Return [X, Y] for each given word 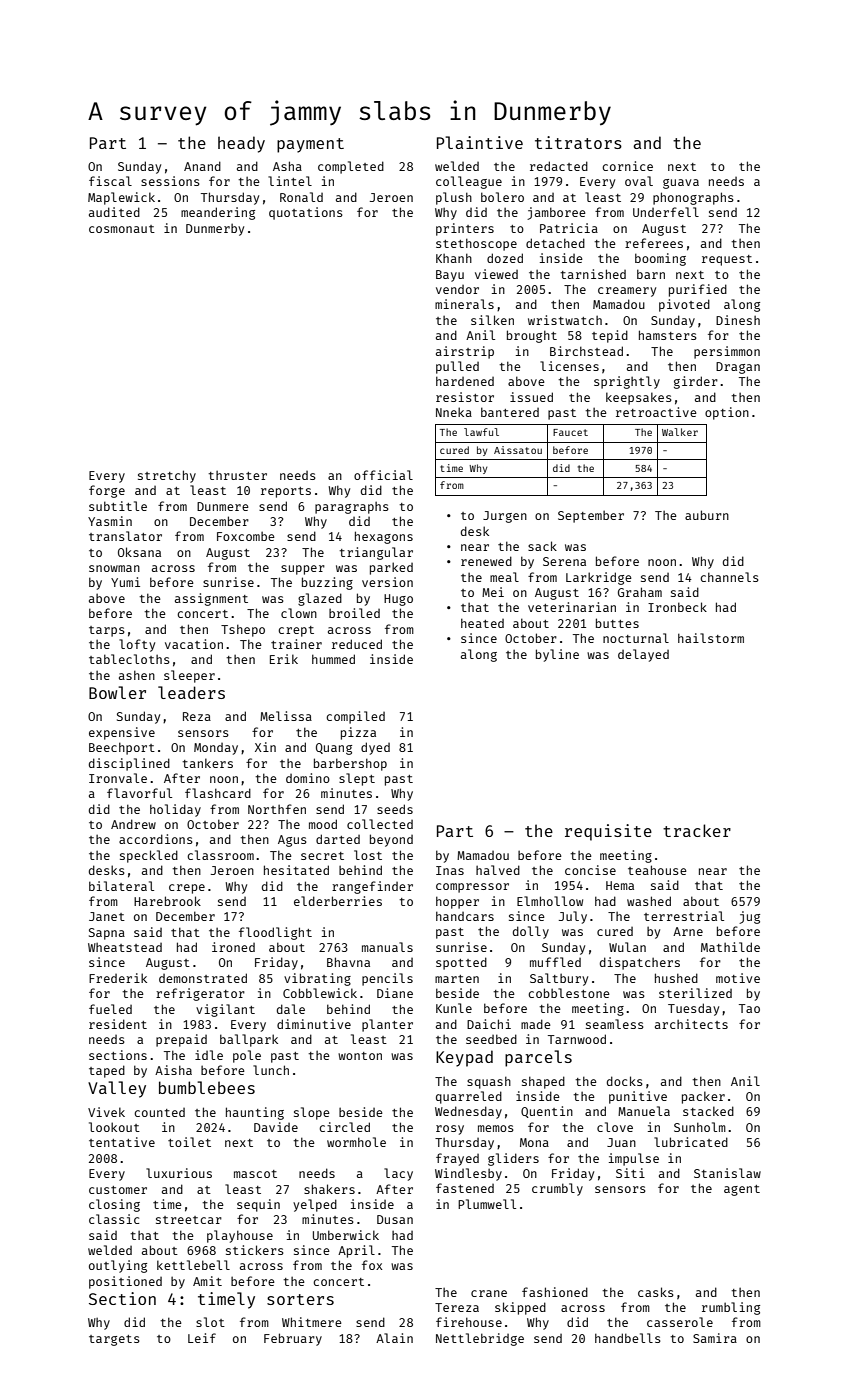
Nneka [454, 412]
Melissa [286, 716]
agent [742, 1190]
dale [291, 1009]
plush [454, 198]
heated [482, 623]
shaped [543, 1082]
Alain [394, 1338]
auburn [707, 515]
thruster [237, 475]
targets [114, 1340]
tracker [697, 830]
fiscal [110, 181]
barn [651, 274]
